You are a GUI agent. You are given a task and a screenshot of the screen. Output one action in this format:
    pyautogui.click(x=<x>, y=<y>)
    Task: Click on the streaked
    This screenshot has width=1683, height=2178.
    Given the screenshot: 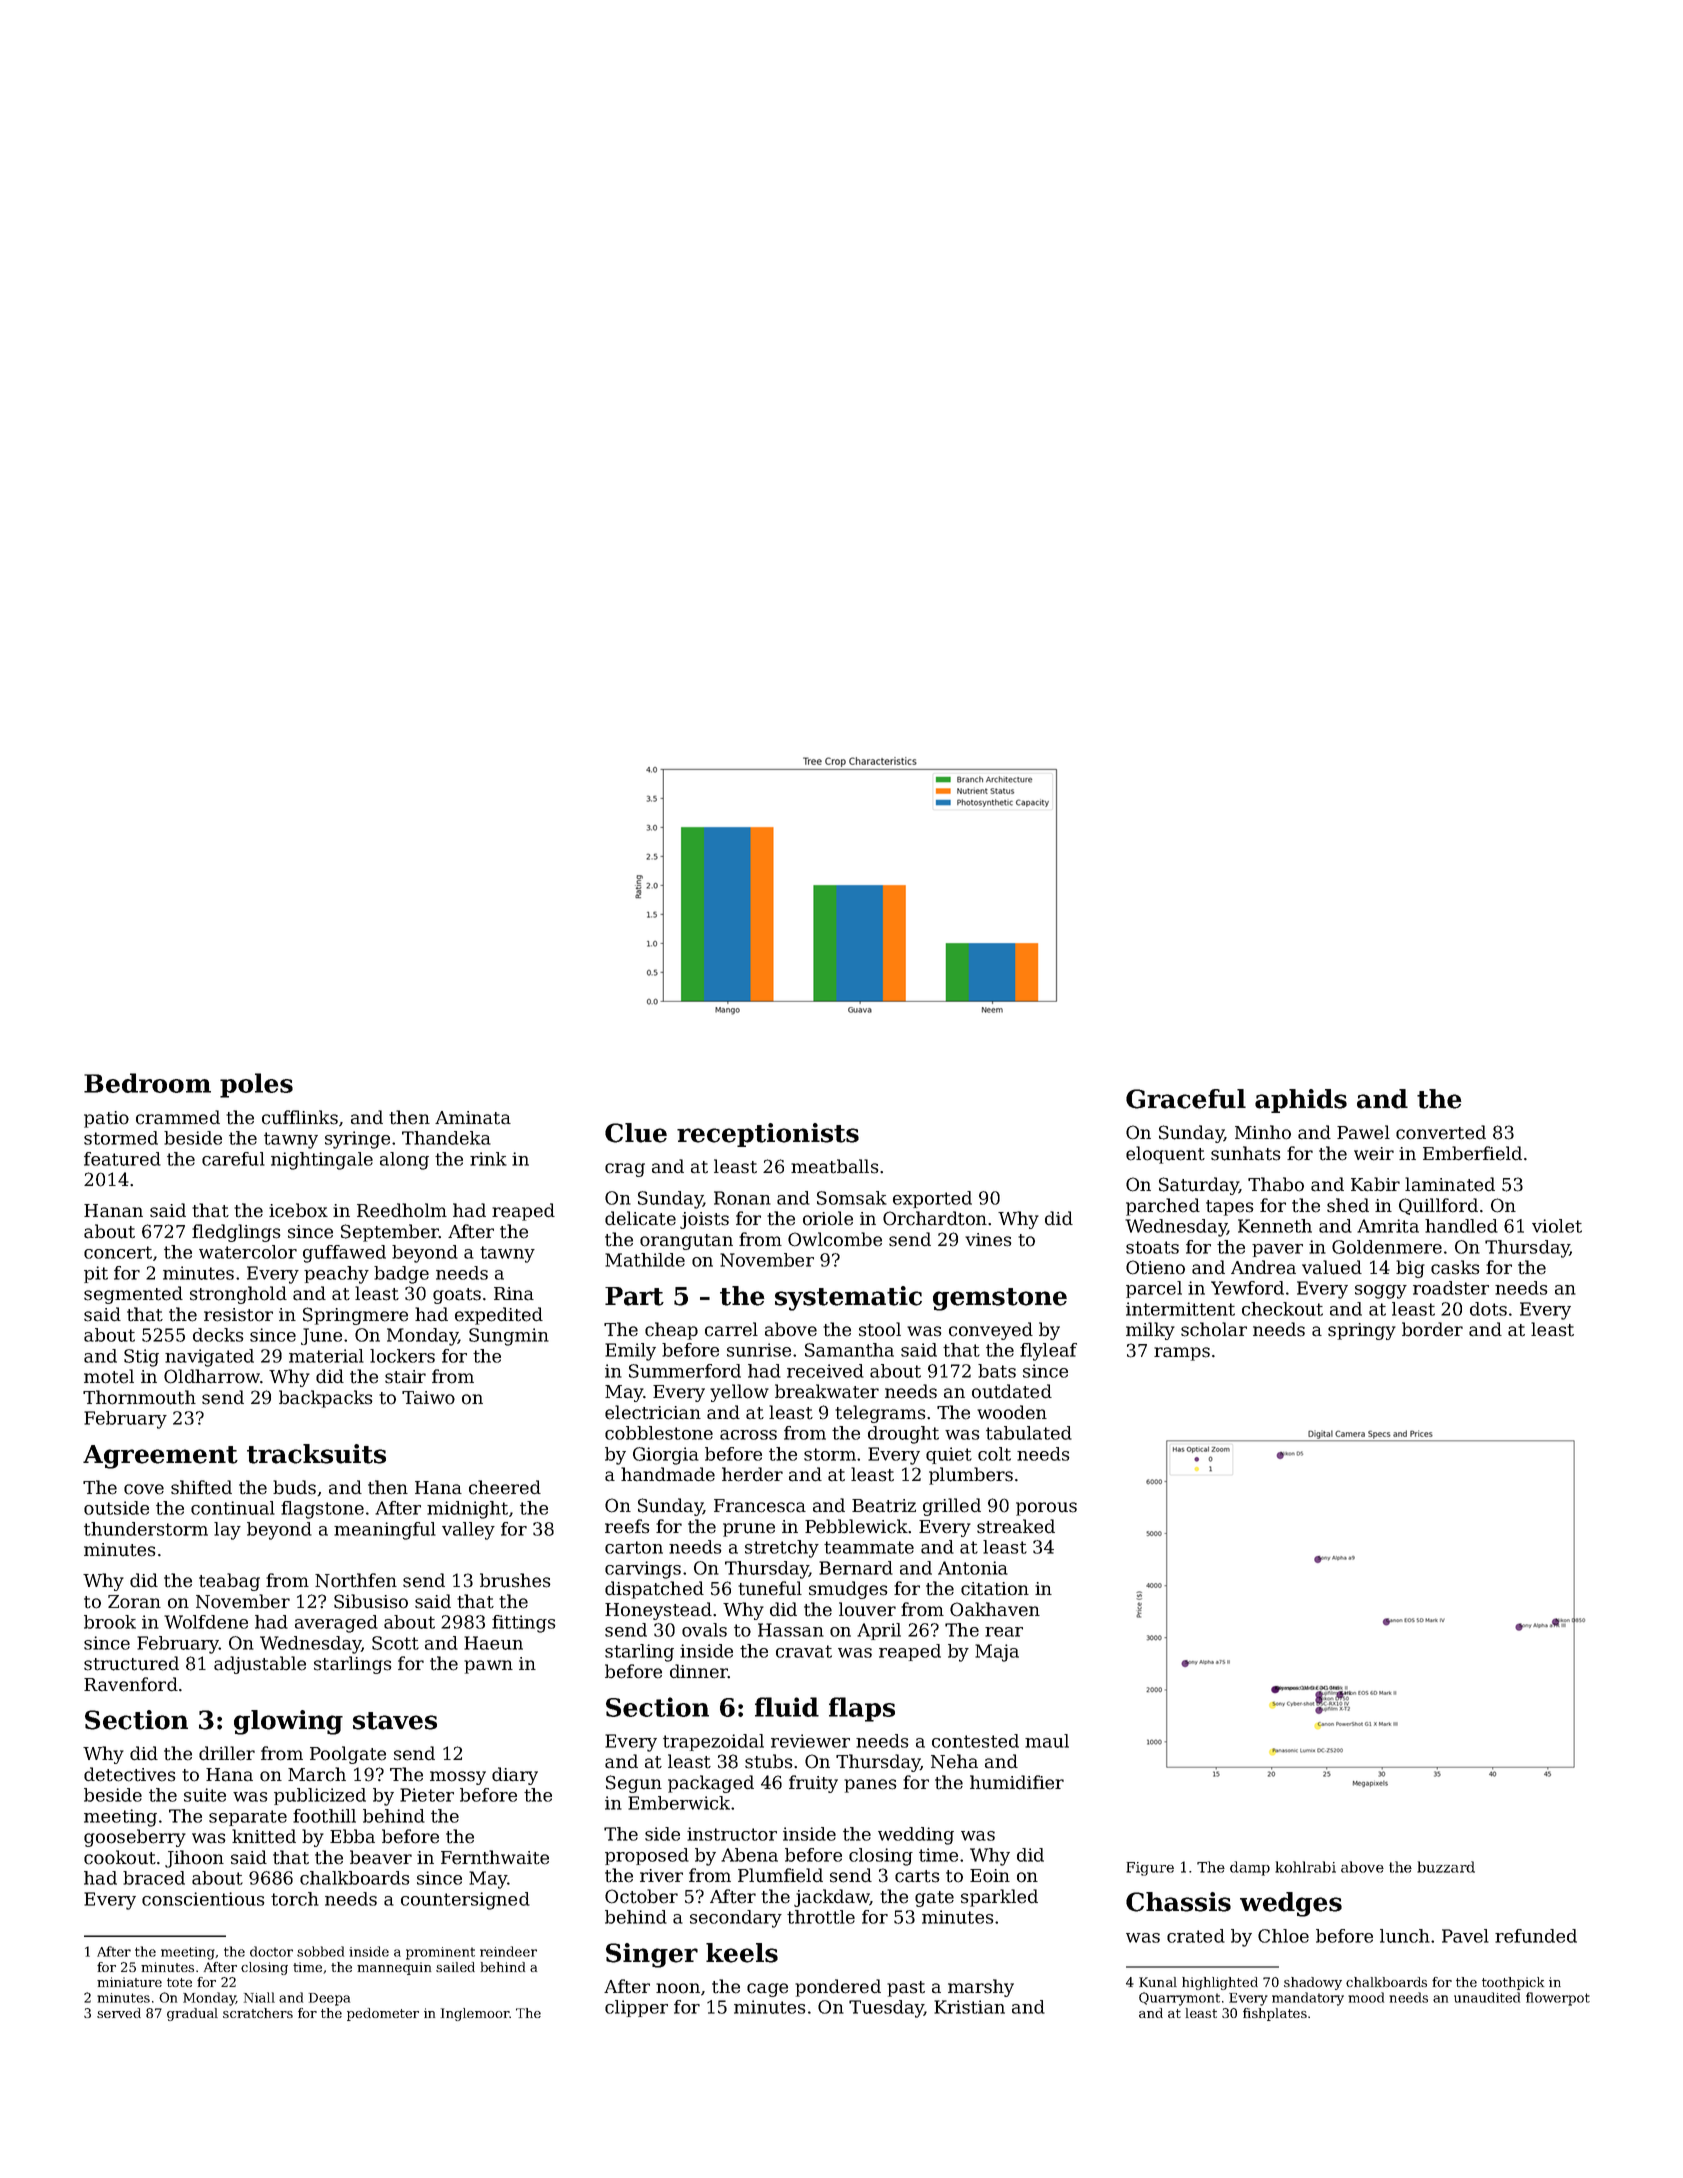 What is the action you would take?
    pyautogui.click(x=1016, y=1526)
